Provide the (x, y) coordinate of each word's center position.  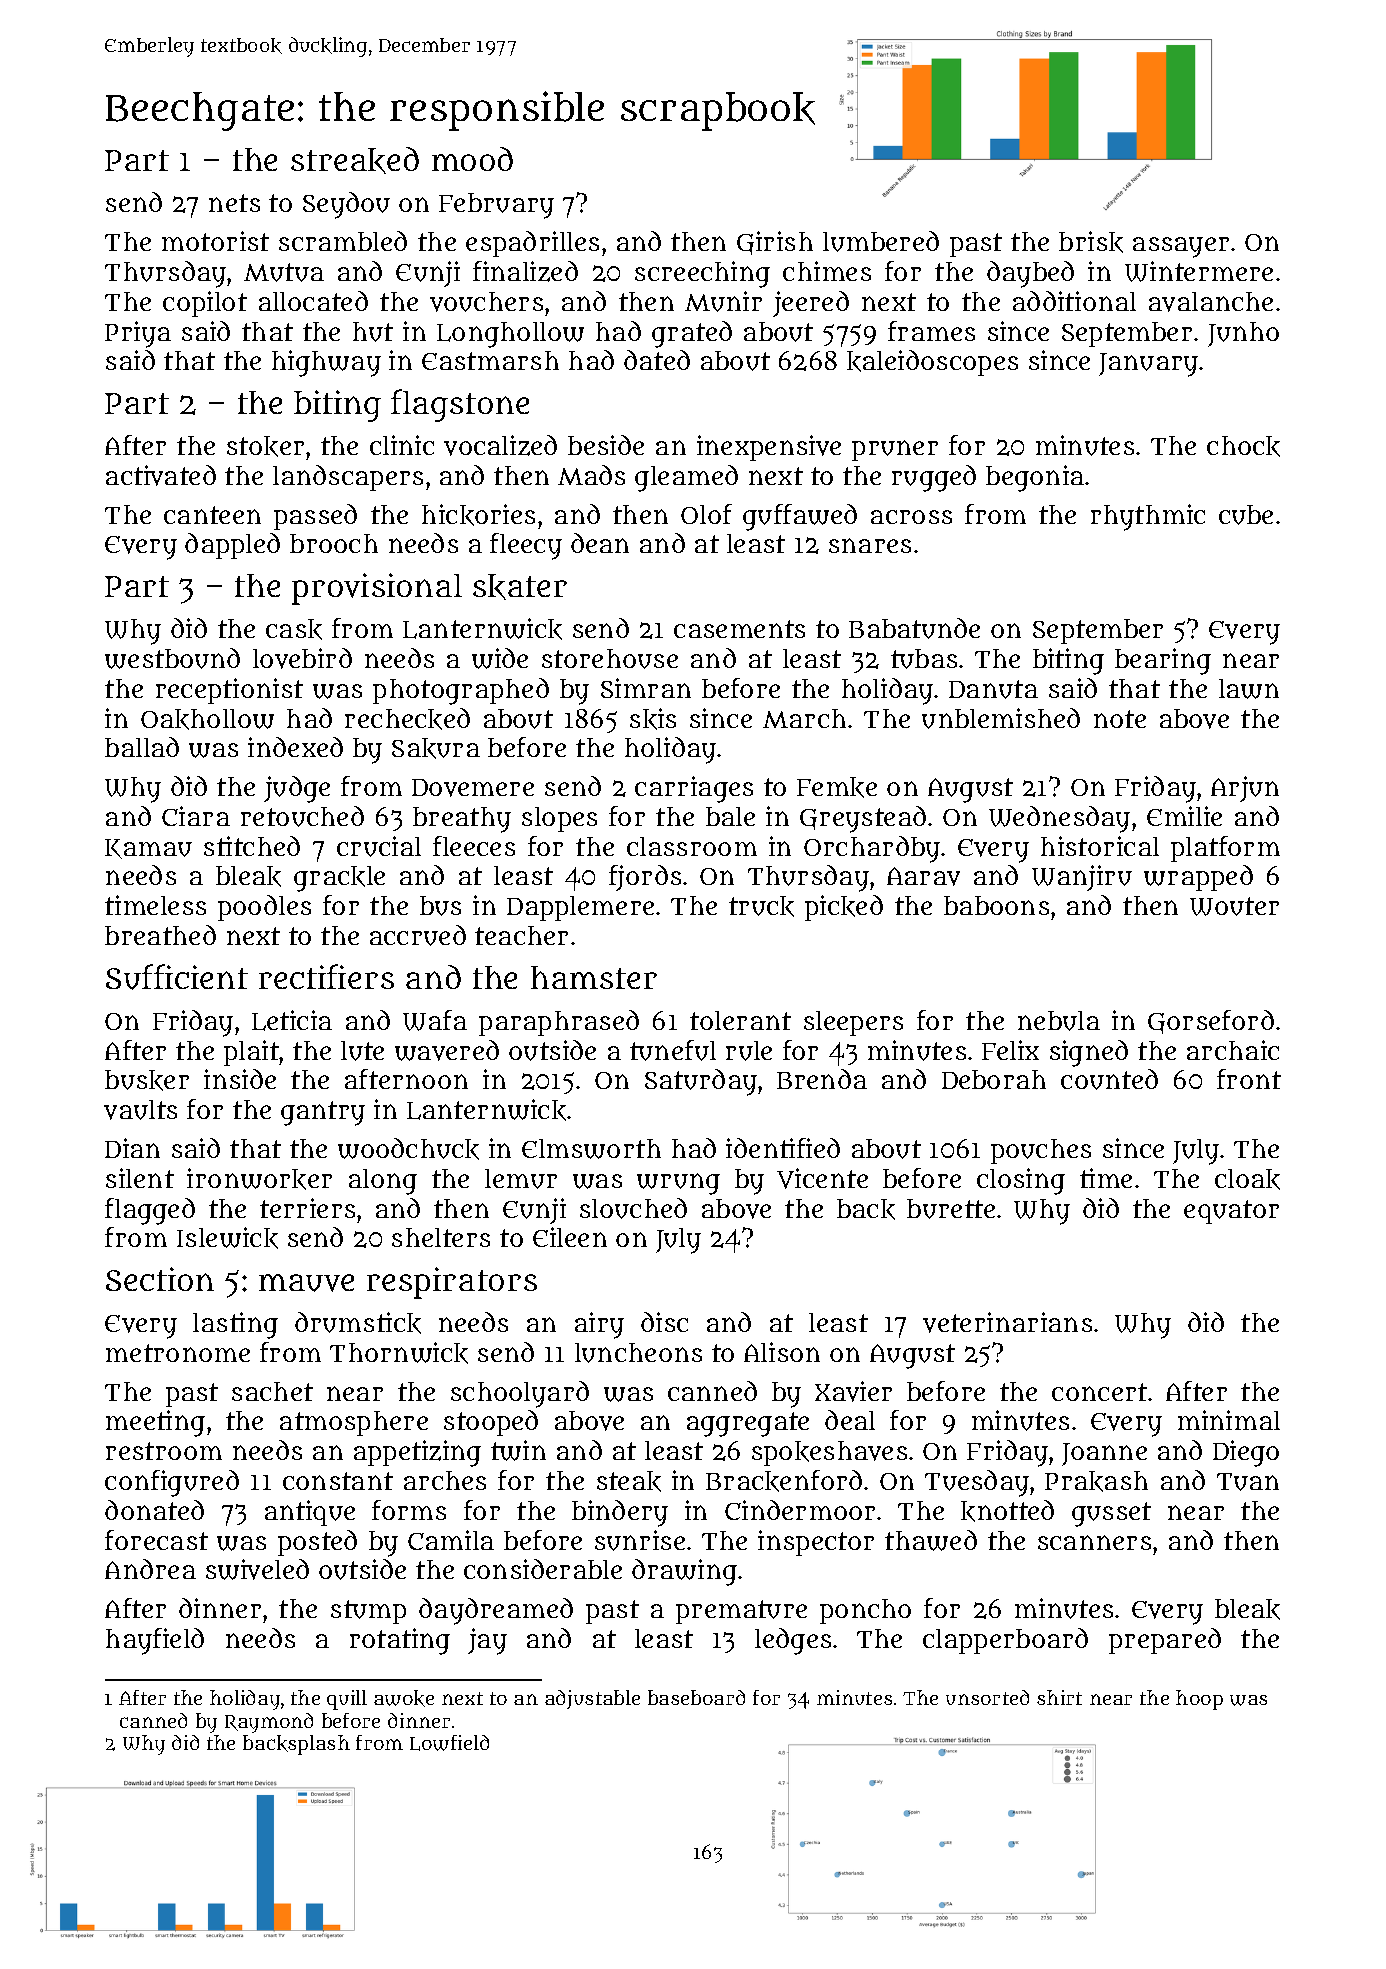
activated (161, 475)
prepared (1165, 1641)
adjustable (592, 1699)
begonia (1035, 478)
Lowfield (449, 1743)
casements (739, 629)
